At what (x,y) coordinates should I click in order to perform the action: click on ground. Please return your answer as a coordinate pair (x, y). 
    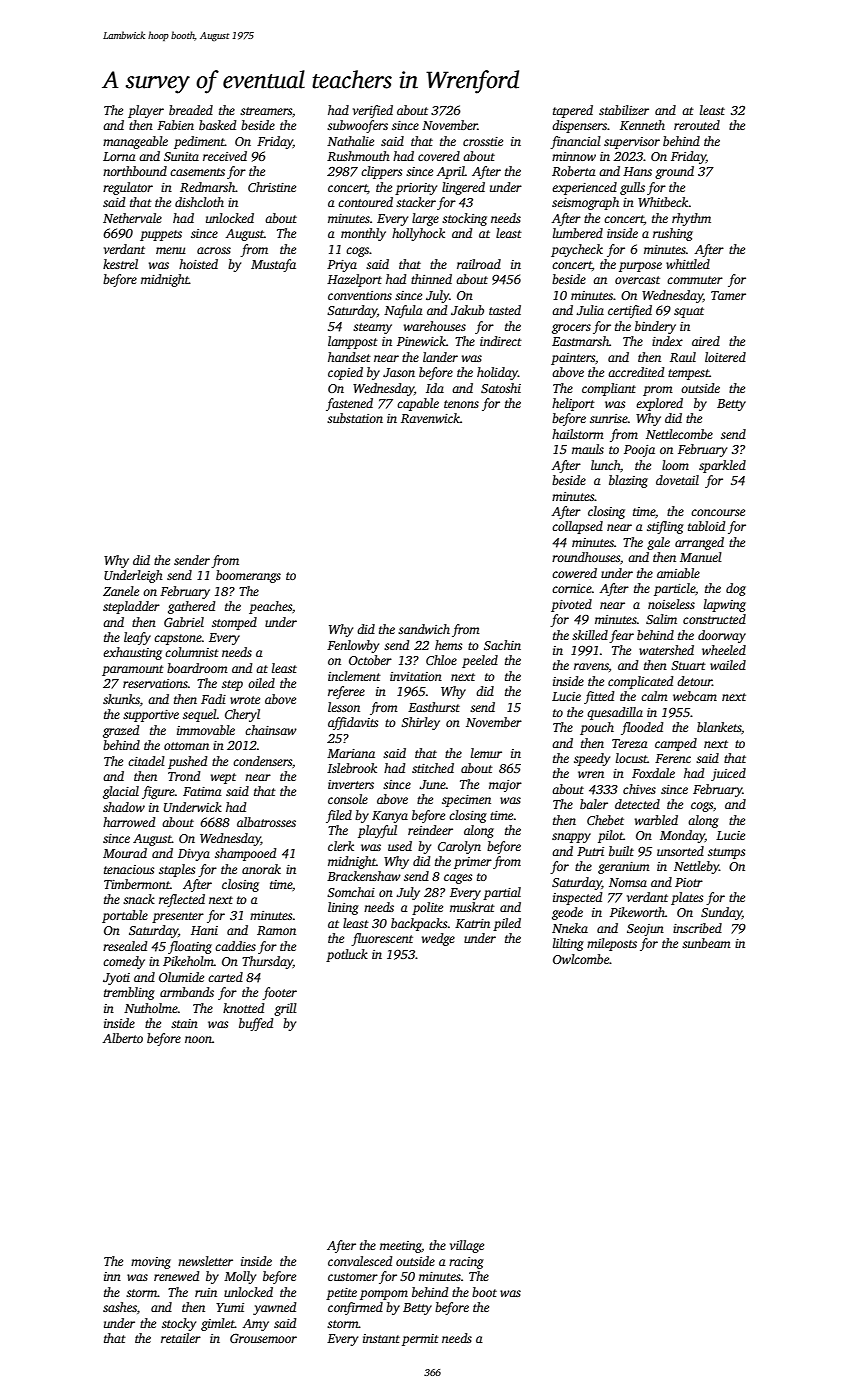
    Looking at the image, I should click on (674, 172).
